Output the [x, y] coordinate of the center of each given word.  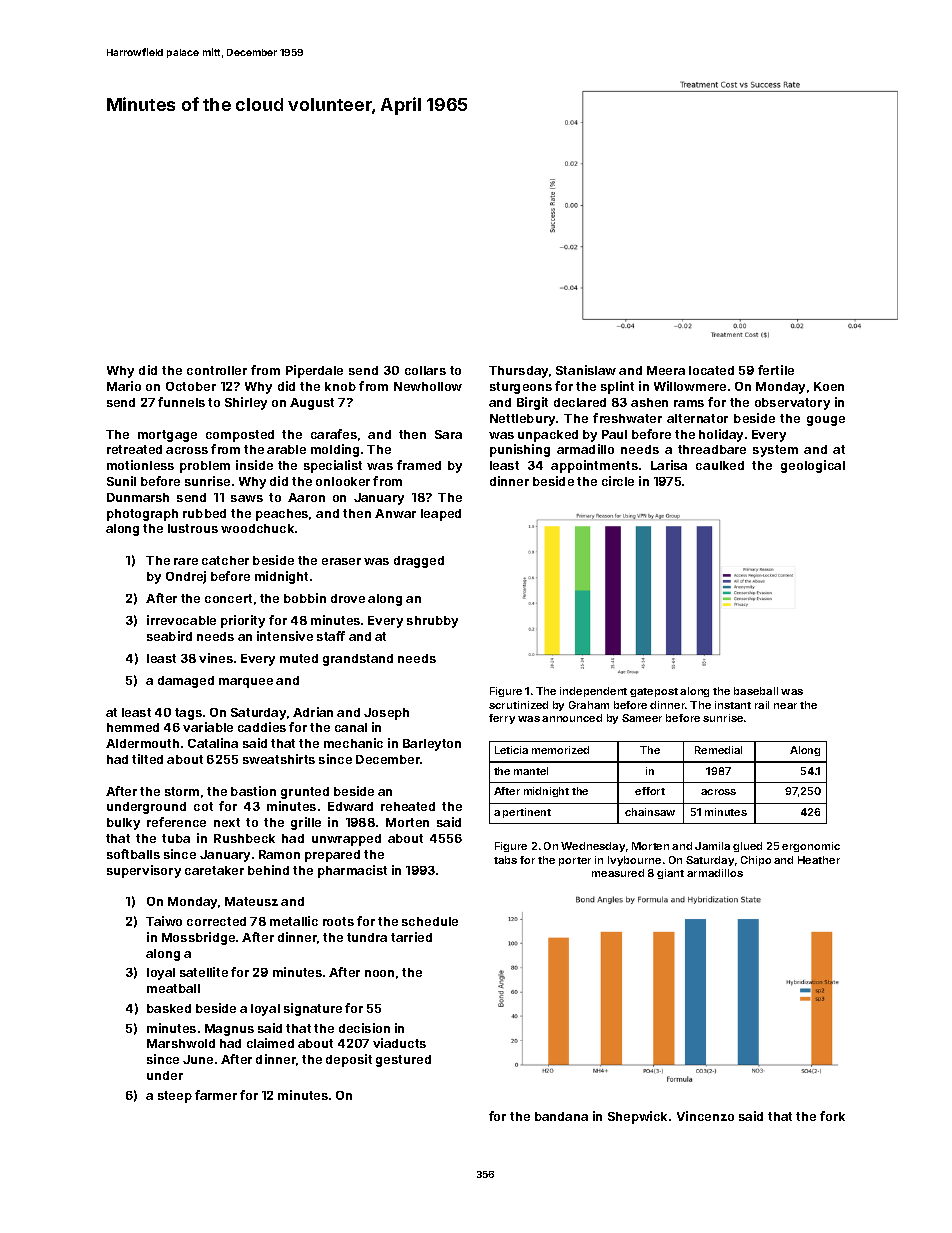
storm [182, 791]
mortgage [167, 436]
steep [175, 1097]
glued [747, 847]
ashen [649, 402]
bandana [561, 1116]
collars [425, 370]
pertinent [527, 813]
